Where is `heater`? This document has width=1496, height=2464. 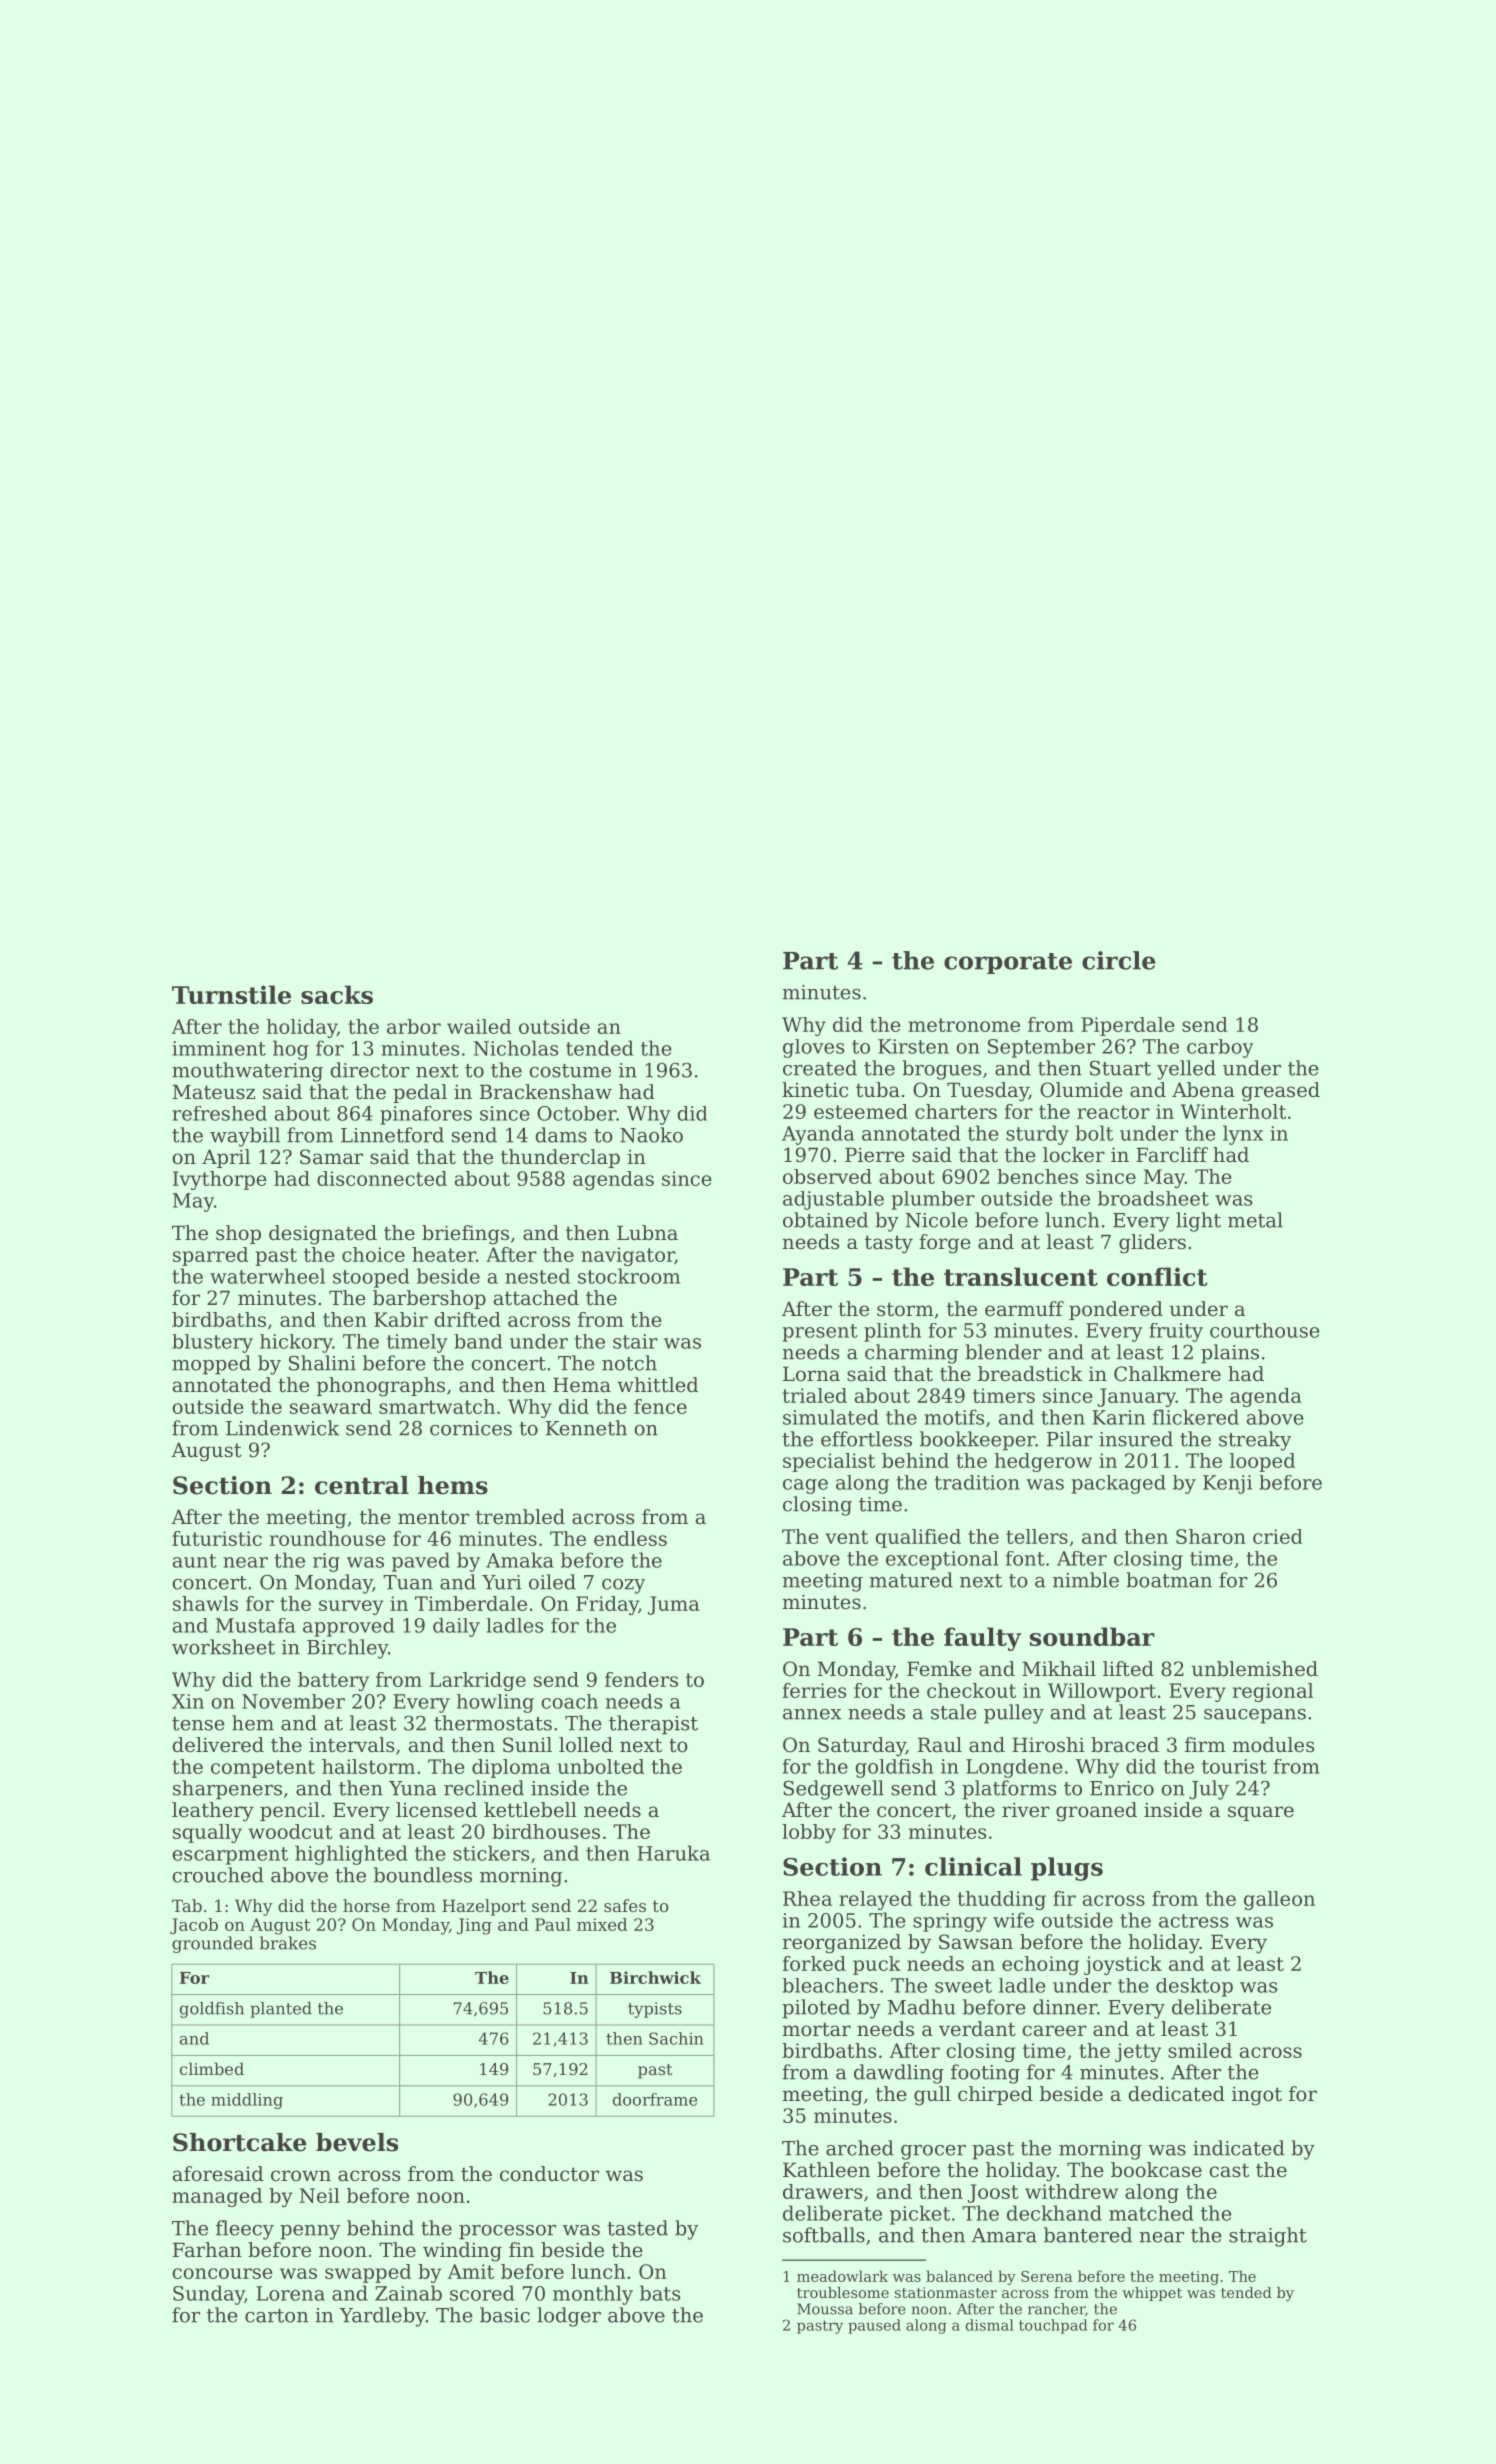 heater is located at coordinates (444, 1254).
